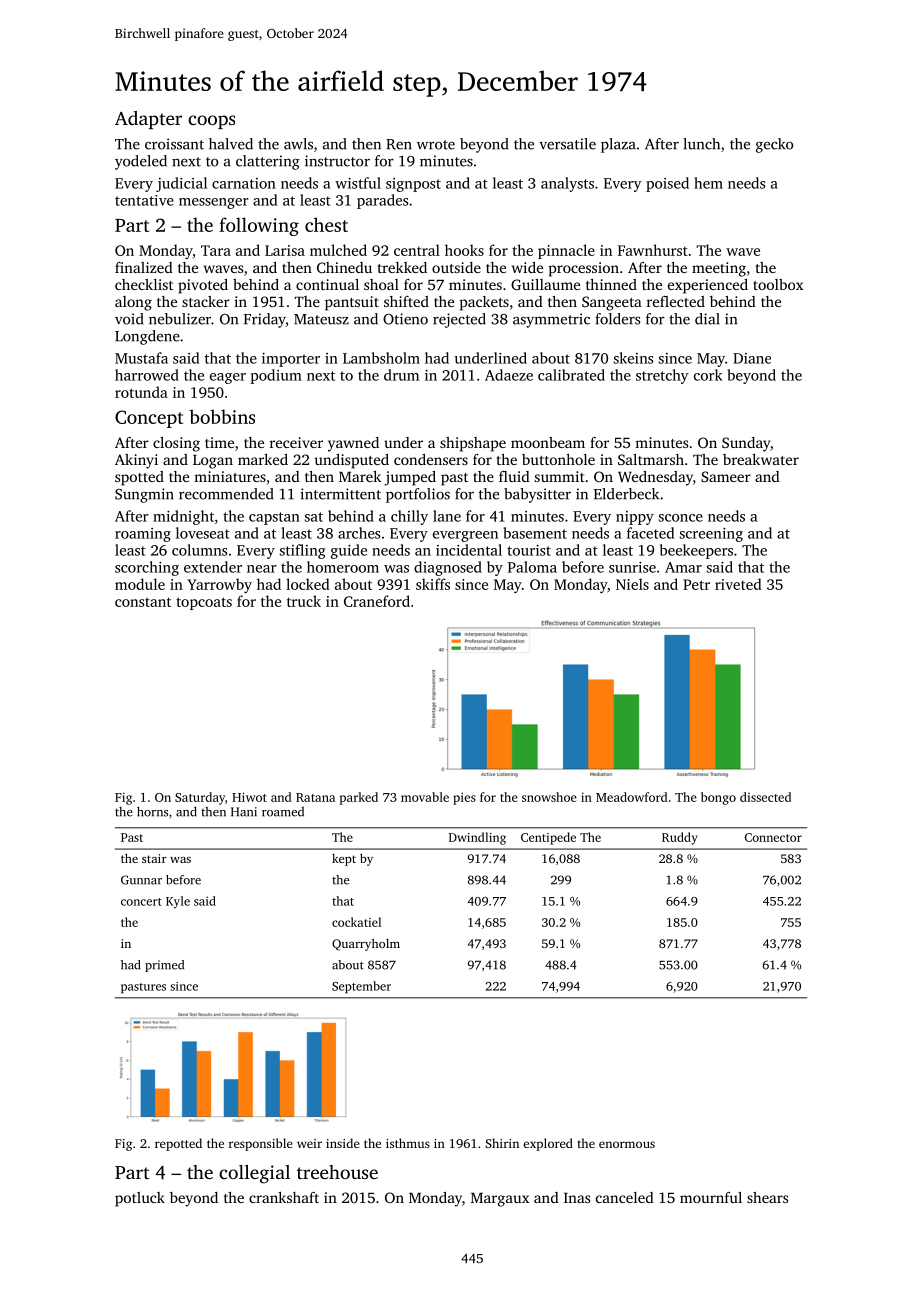 This screenshot has width=922, height=1310. What do you see at coordinates (148, 120) in the screenshot?
I see `Adapter` at bounding box center [148, 120].
